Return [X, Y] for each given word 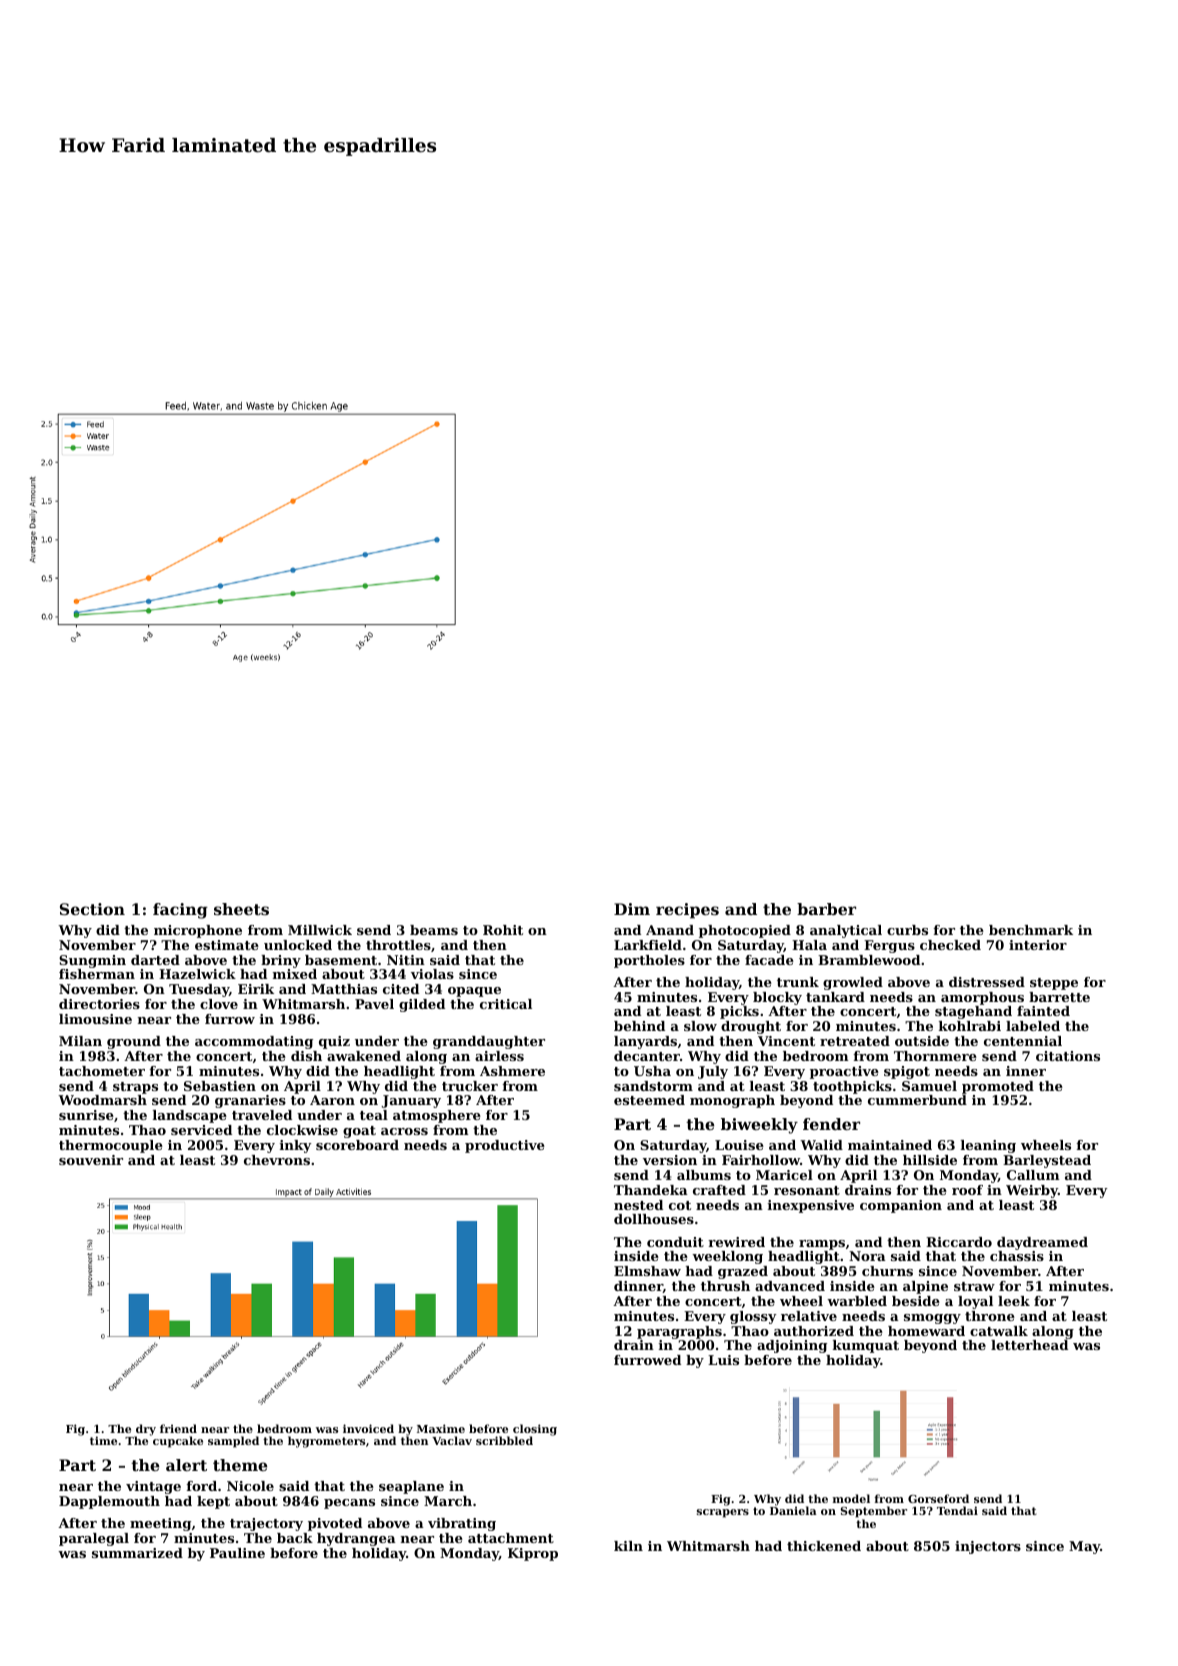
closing [535, 1430]
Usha [652, 1071]
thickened [824, 1546]
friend [178, 1428]
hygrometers [326, 1442]
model [851, 1498]
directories [99, 1004]
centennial [1023, 1041]
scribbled [504, 1440]
